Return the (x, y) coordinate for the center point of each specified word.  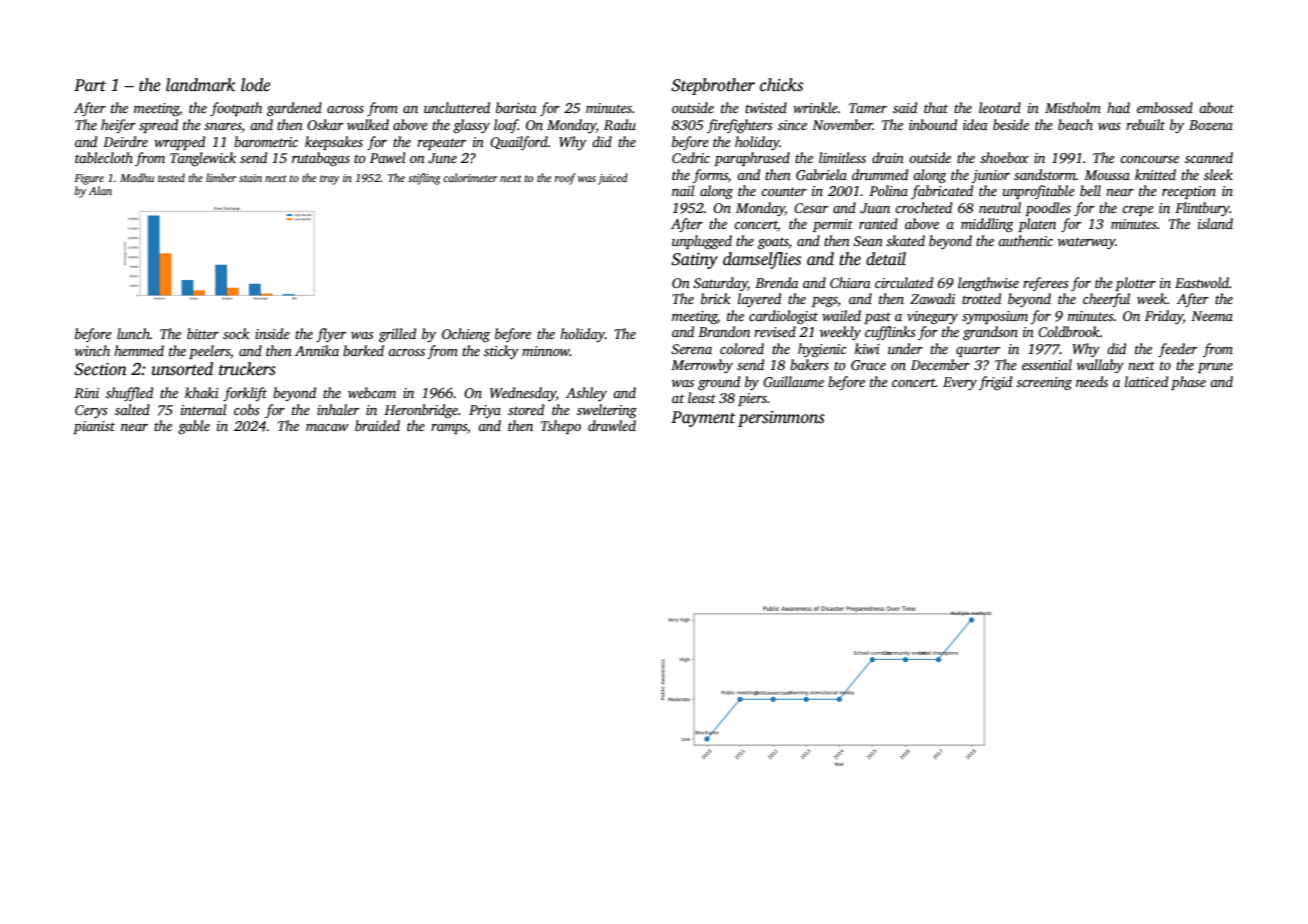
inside (272, 333)
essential (1047, 364)
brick (716, 298)
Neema (1212, 316)
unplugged (702, 242)
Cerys (91, 411)
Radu (620, 124)
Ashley (586, 394)
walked (368, 124)
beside (1011, 124)
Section (100, 369)
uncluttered (457, 107)
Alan (100, 190)
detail (886, 259)
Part (90, 85)
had (1118, 107)
